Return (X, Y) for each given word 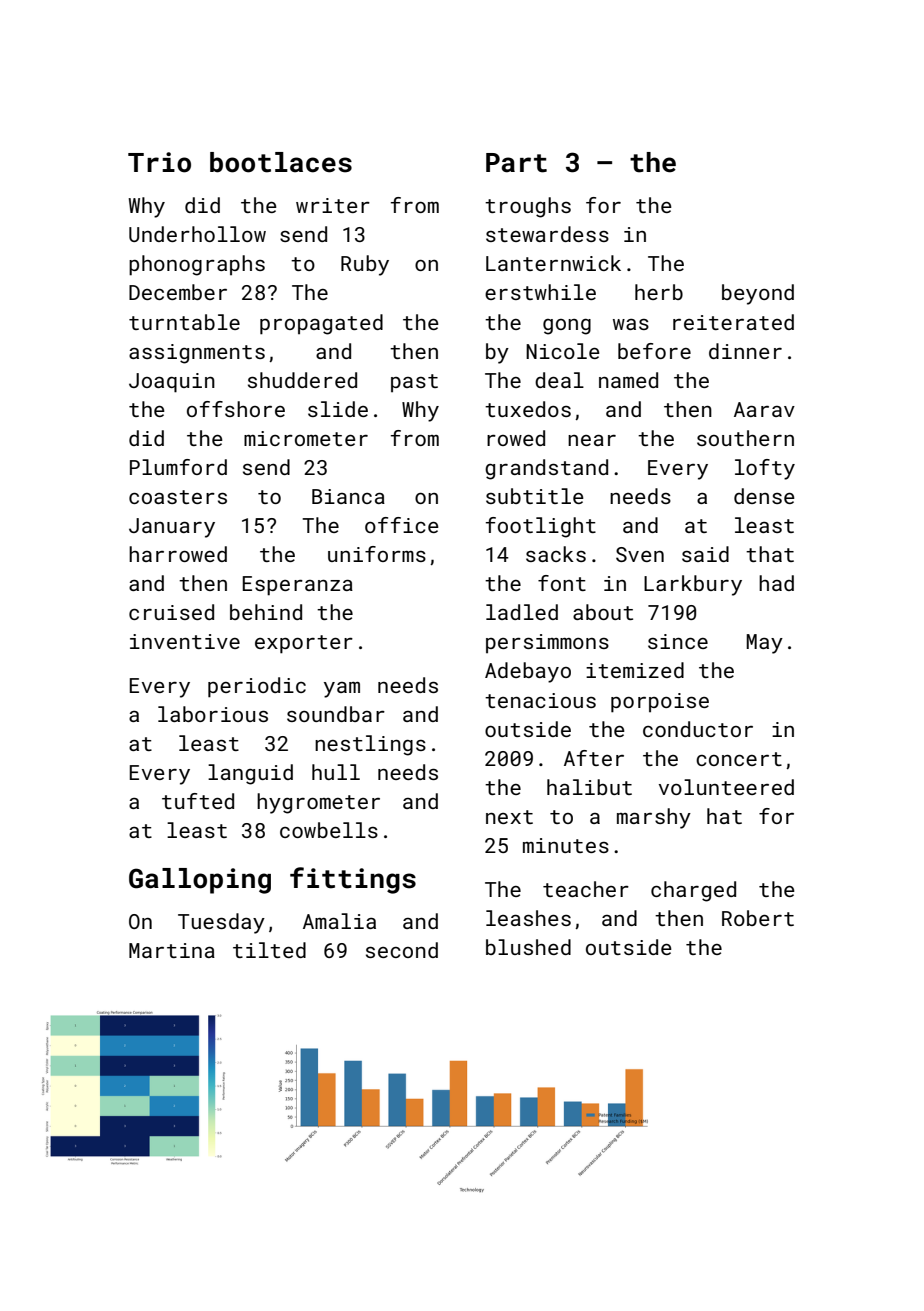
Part (516, 163)
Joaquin (172, 383)
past (414, 383)
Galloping (200, 881)
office (402, 525)
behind (266, 612)
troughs (528, 207)
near (592, 440)
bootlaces (281, 162)
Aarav (764, 409)
